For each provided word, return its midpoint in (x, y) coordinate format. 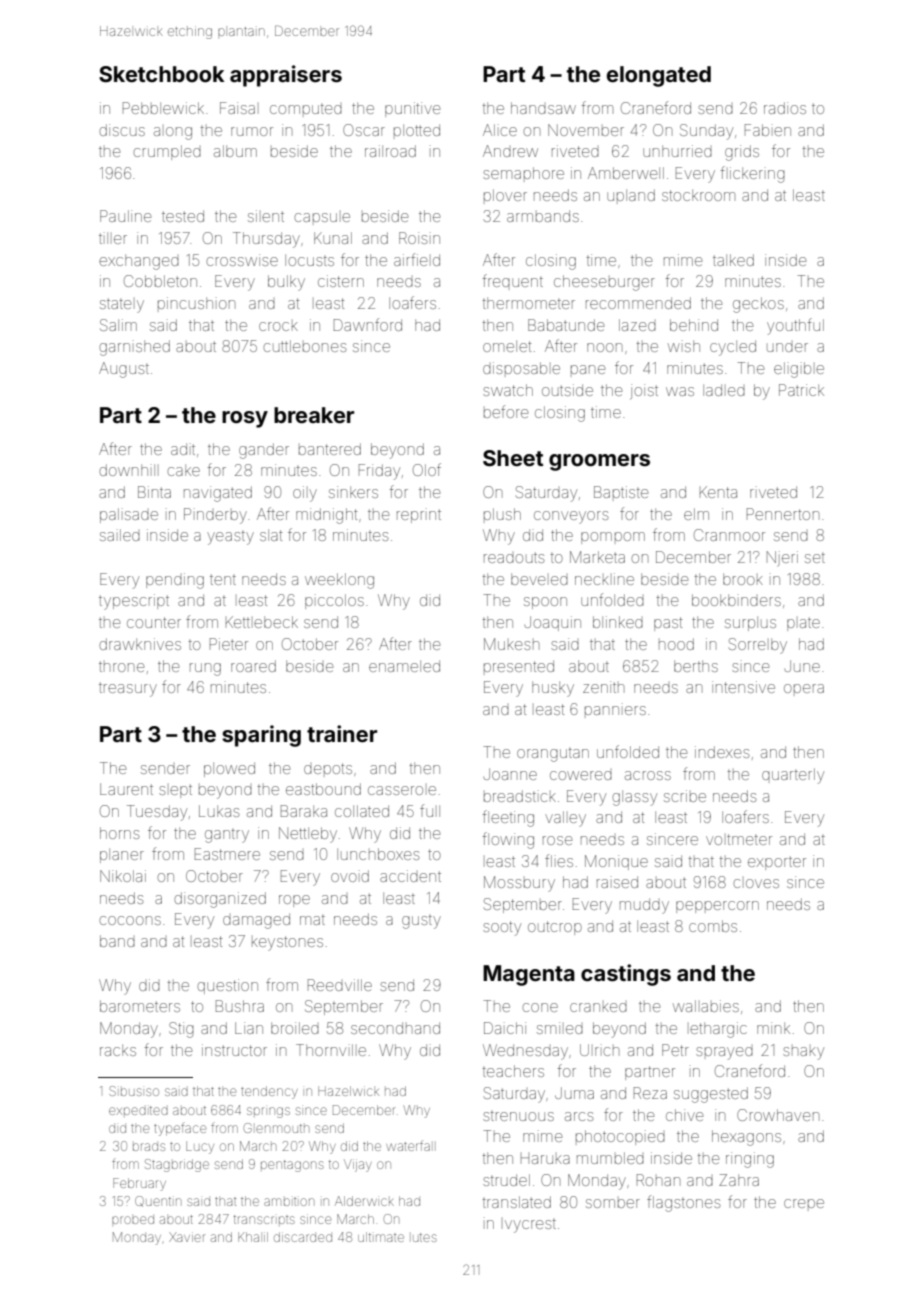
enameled (404, 666)
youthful (795, 326)
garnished (134, 348)
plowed (229, 769)
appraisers (286, 76)
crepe (804, 1203)
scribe (685, 796)
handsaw (543, 108)
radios (785, 108)
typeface (180, 1130)
